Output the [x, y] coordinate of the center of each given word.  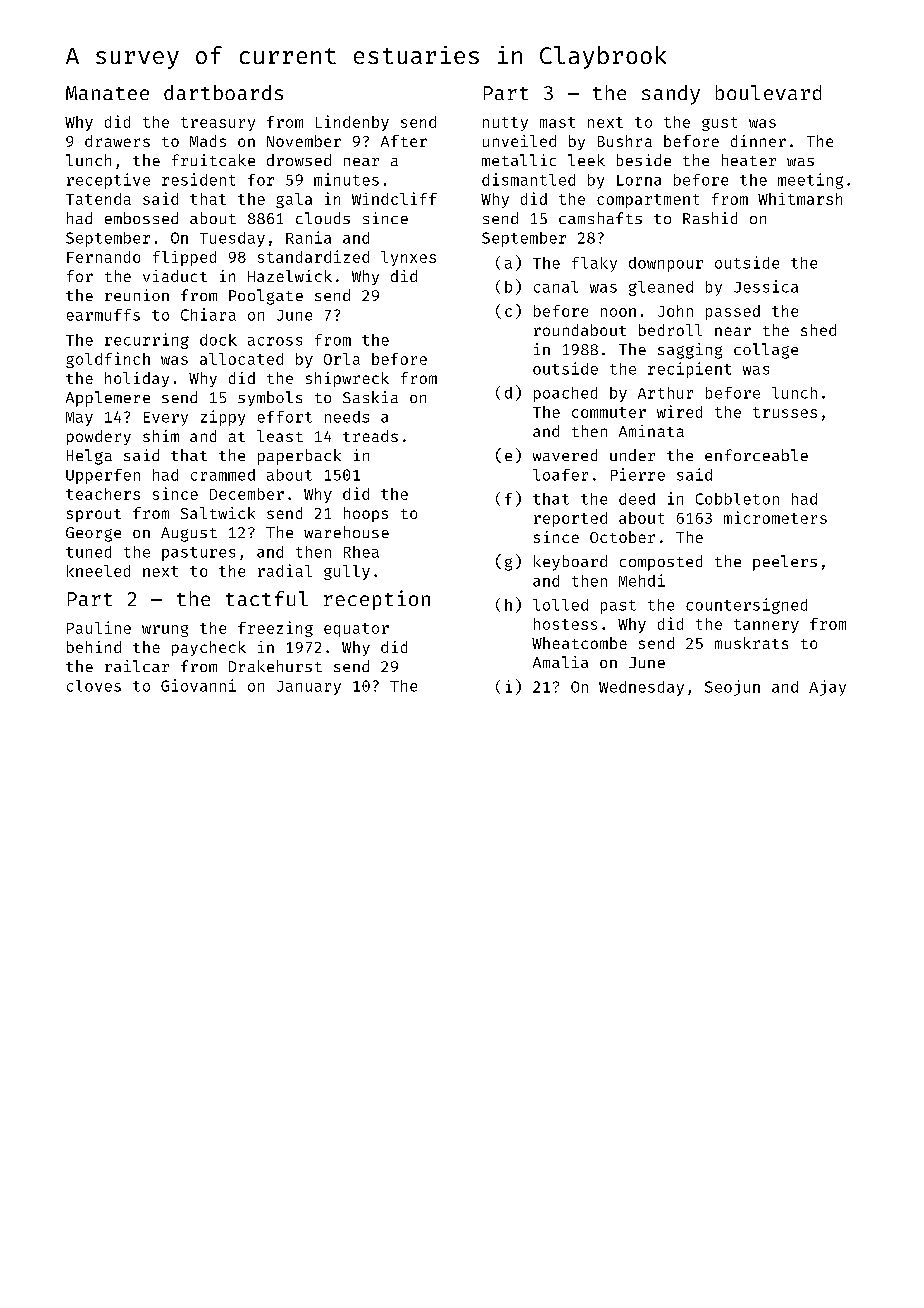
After [404, 141]
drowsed [299, 160]
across [275, 341]
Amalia [560, 662]
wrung [165, 631]
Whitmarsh [800, 199]
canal [556, 287]
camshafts [600, 218]
